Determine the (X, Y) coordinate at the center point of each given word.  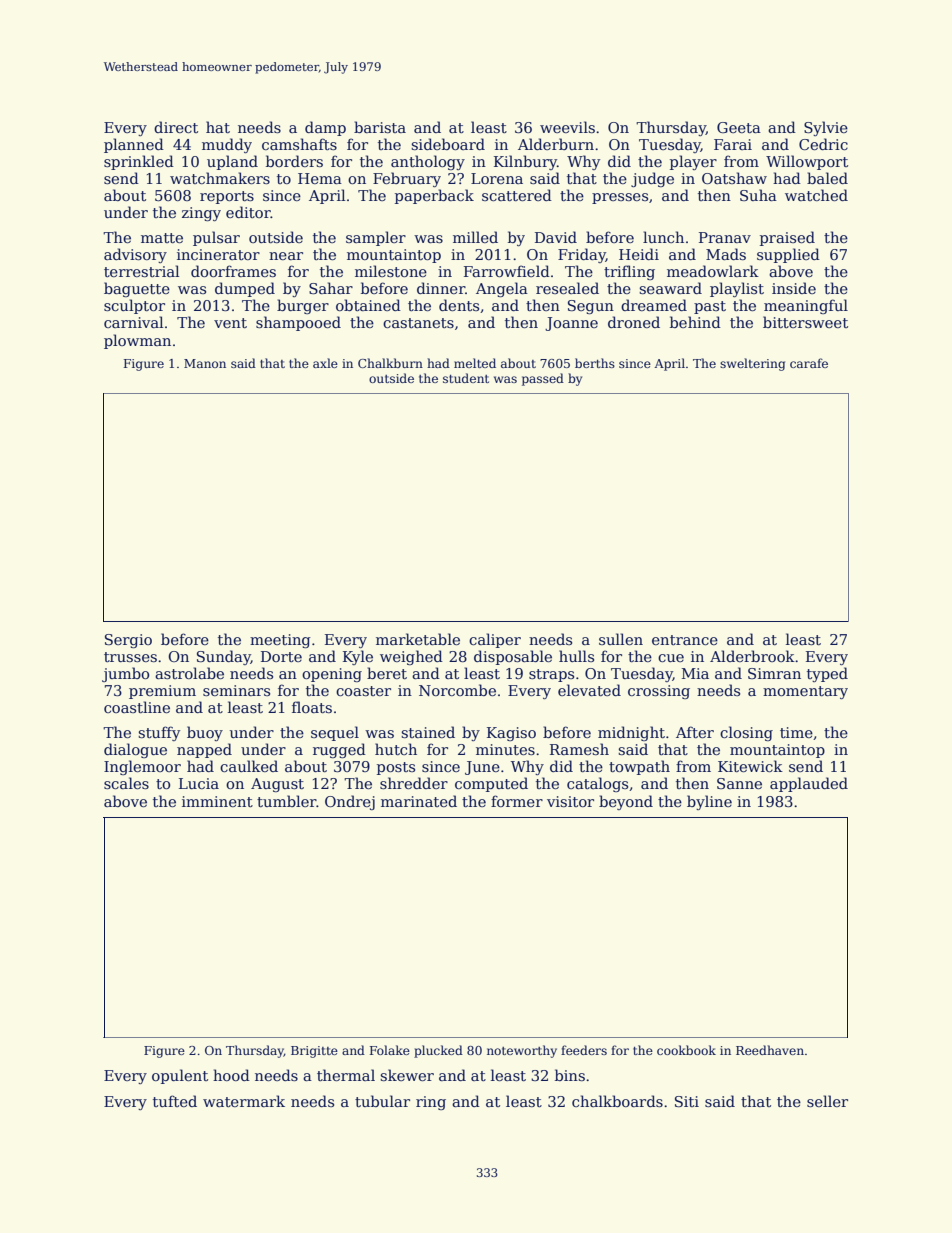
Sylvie (826, 128)
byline (709, 802)
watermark (244, 1101)
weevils (567, 127)
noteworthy (522, 1051)
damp (325, 128)
